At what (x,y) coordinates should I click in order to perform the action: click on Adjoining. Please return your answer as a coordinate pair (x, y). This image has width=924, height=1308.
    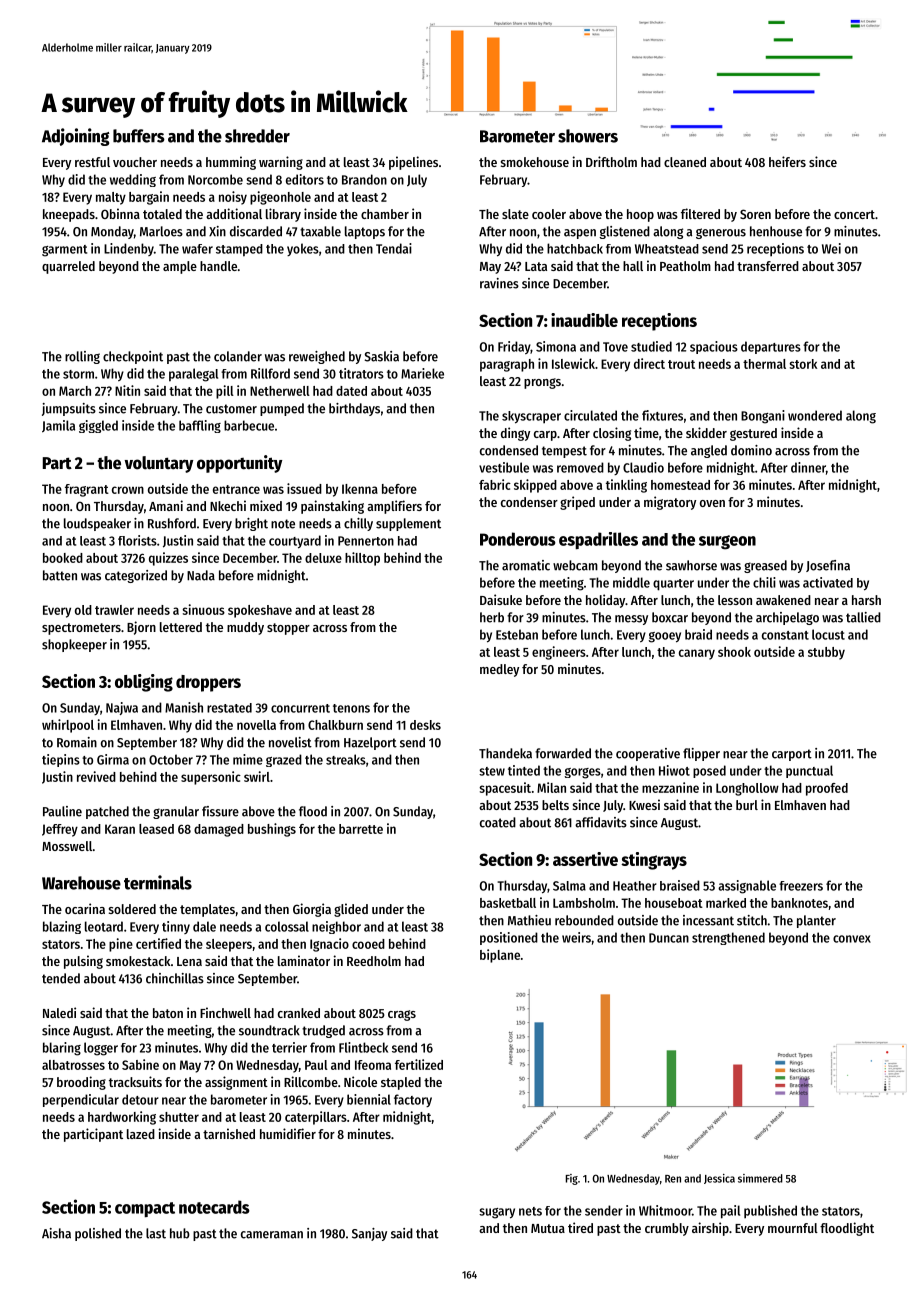
    Looking at the image, I should click on (75, 137).
